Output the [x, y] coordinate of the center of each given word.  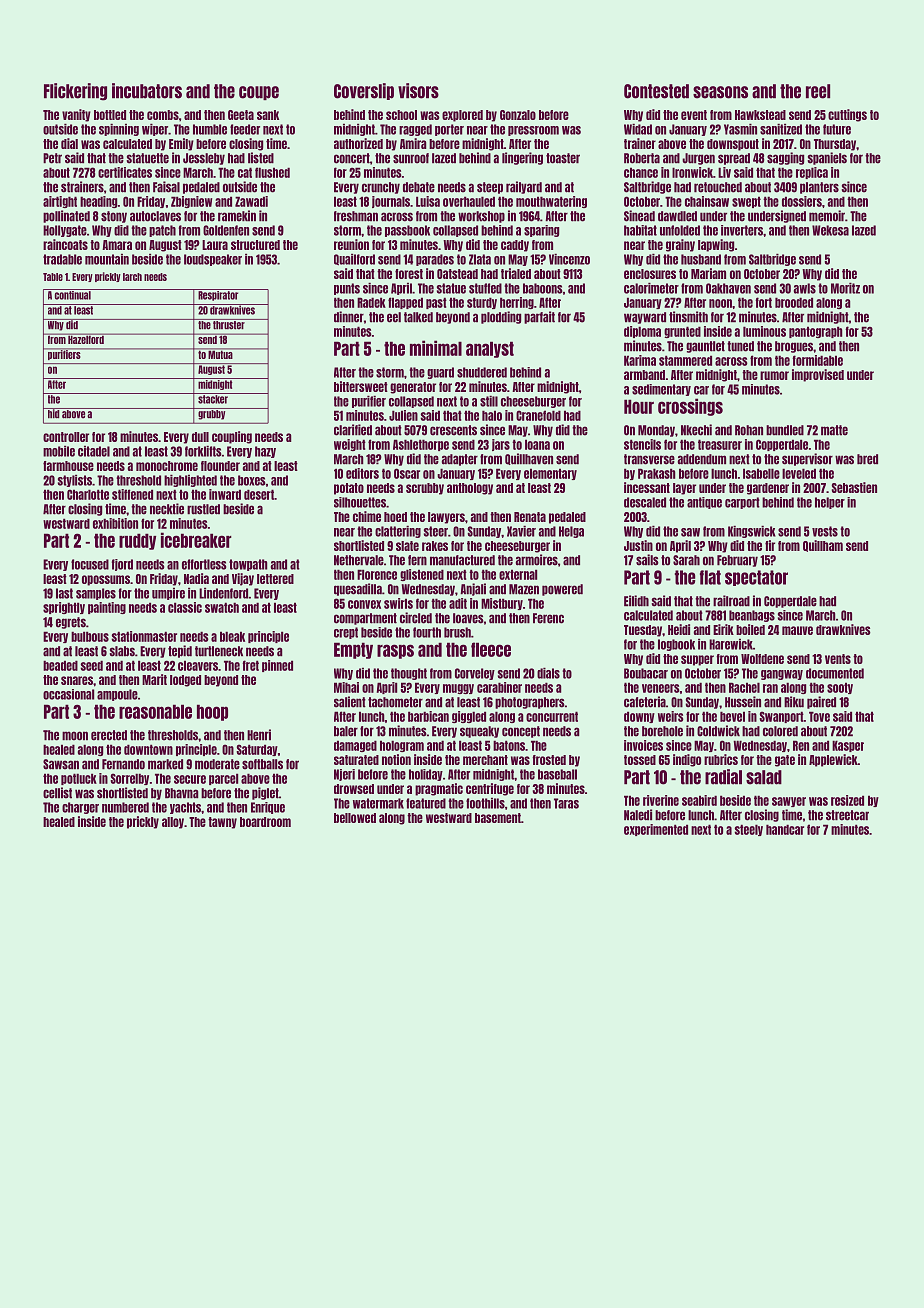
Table [53, 277]
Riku [794, 702]
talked [418, 317]
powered [562, 590]
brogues [794, 347]
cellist [57, 793]
